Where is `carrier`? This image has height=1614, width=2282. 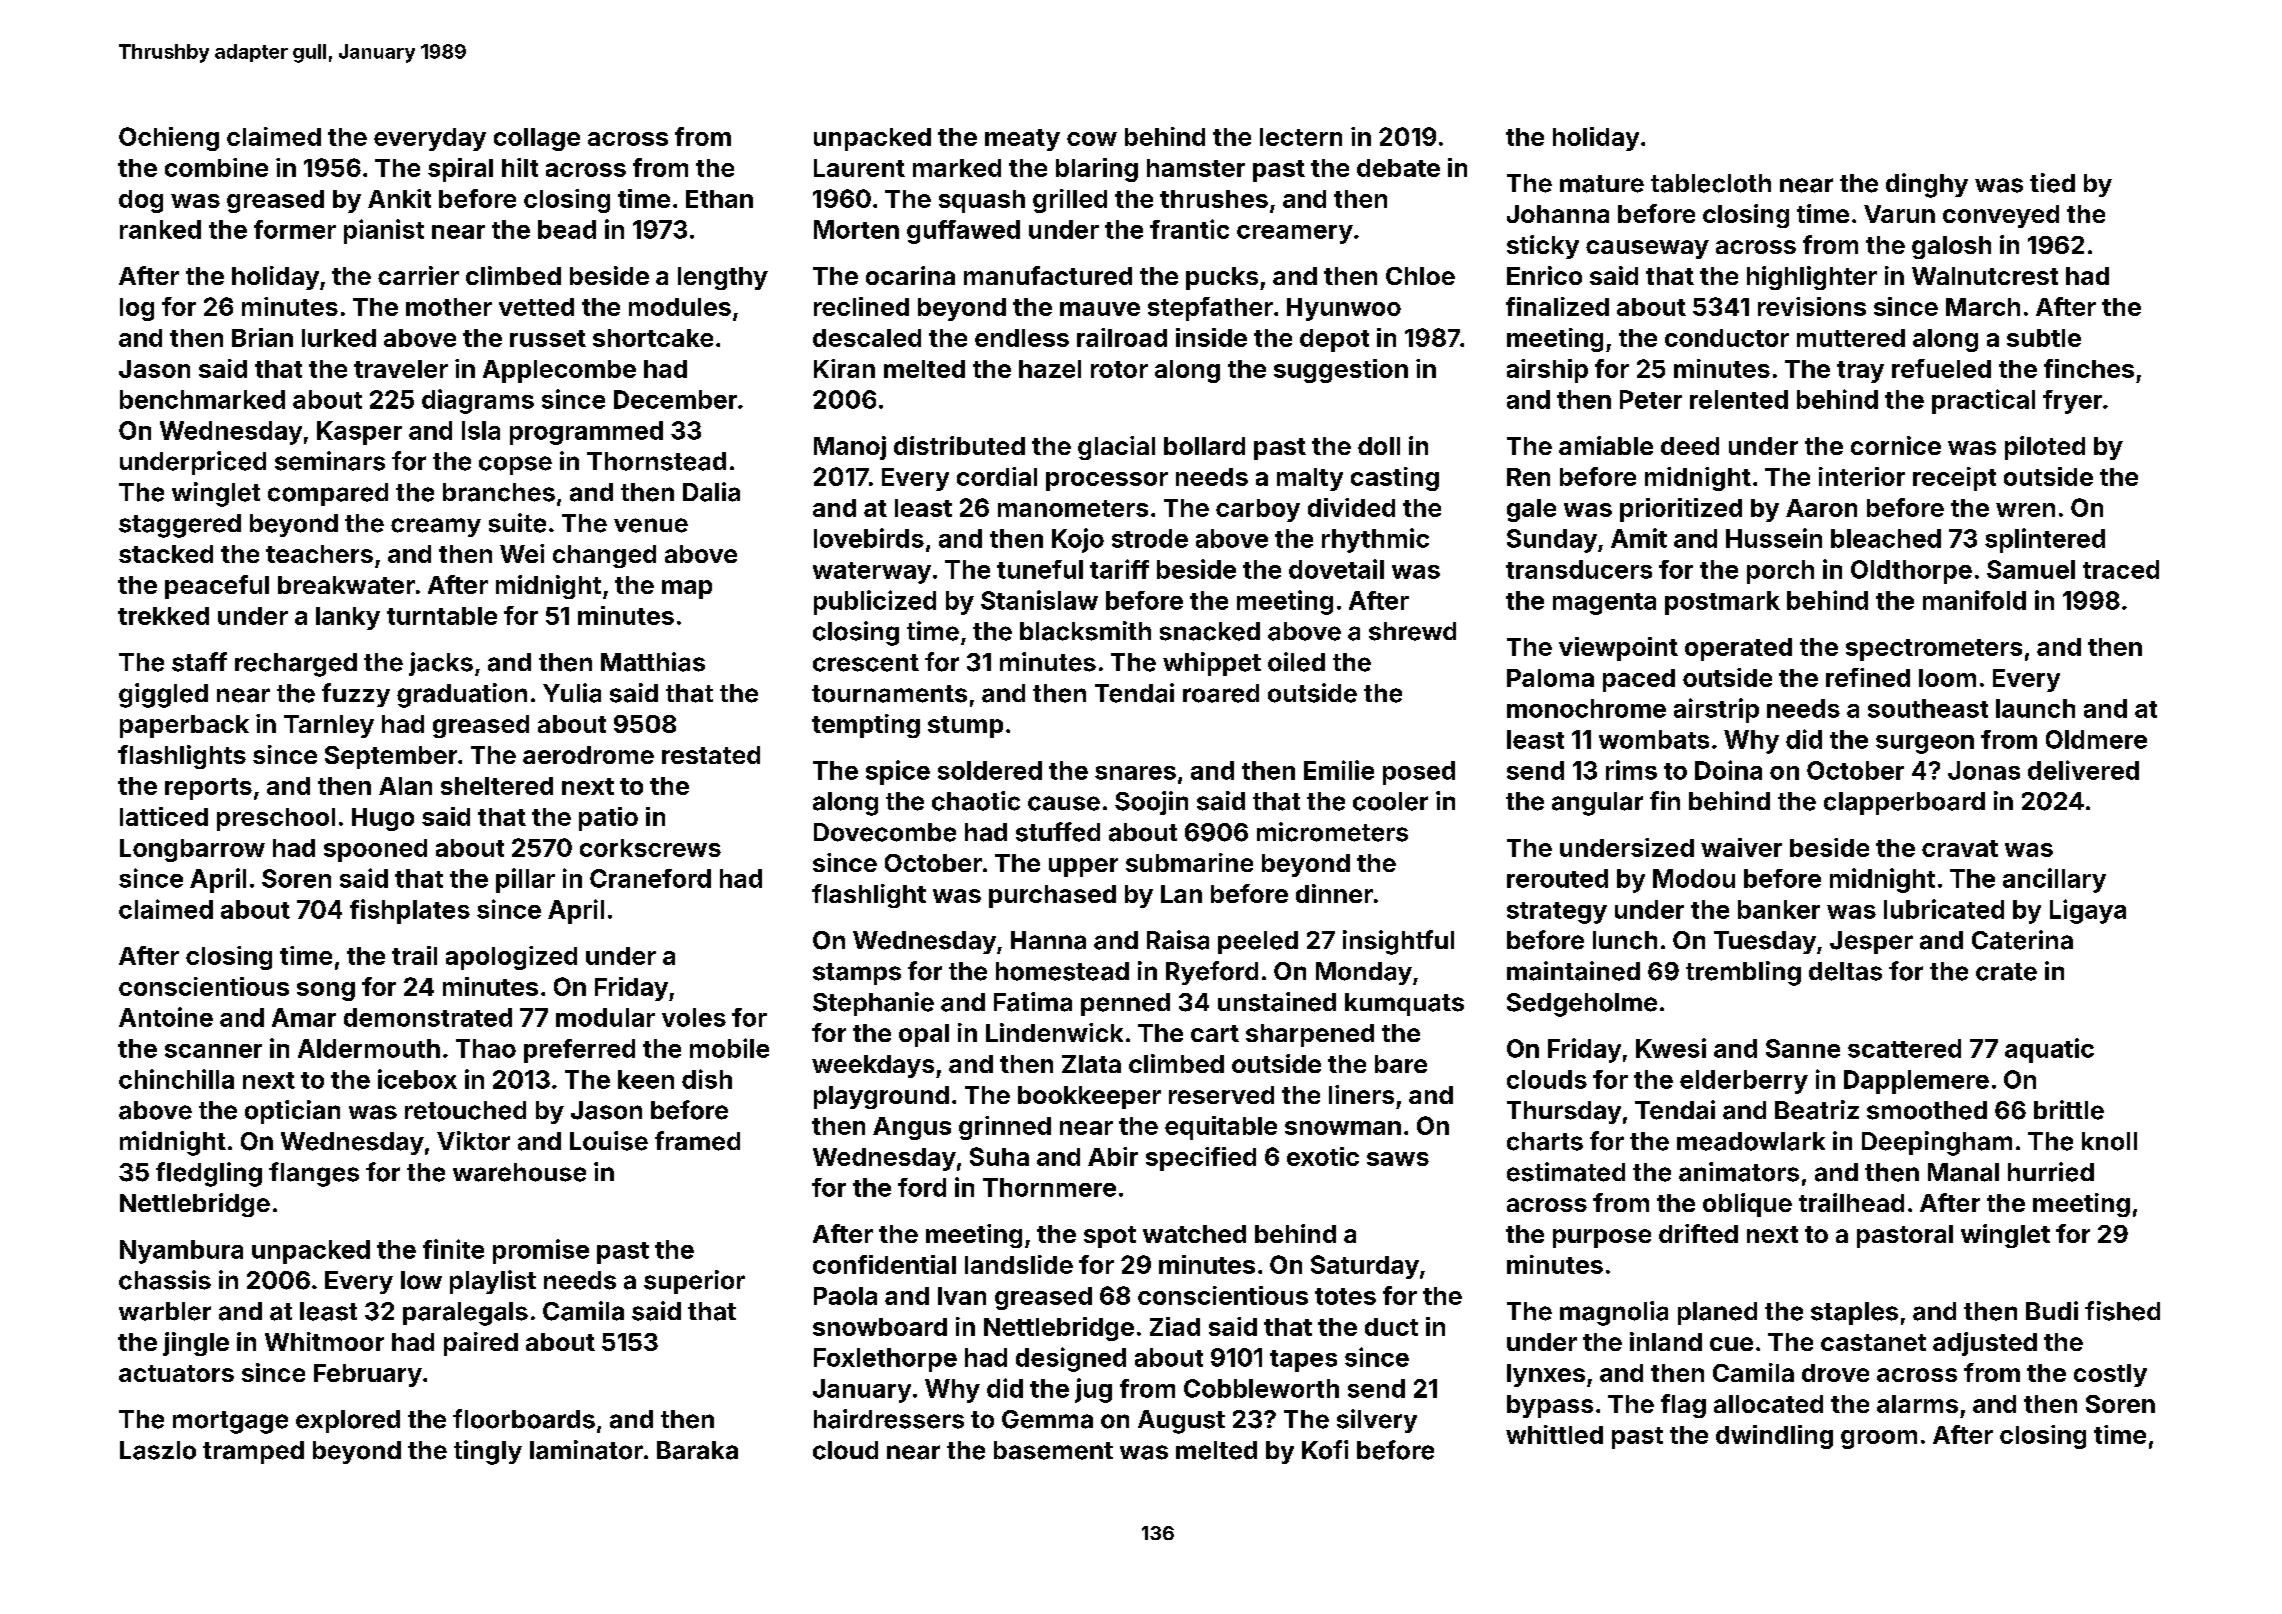
carrier is located at coordinates (418, 275).
